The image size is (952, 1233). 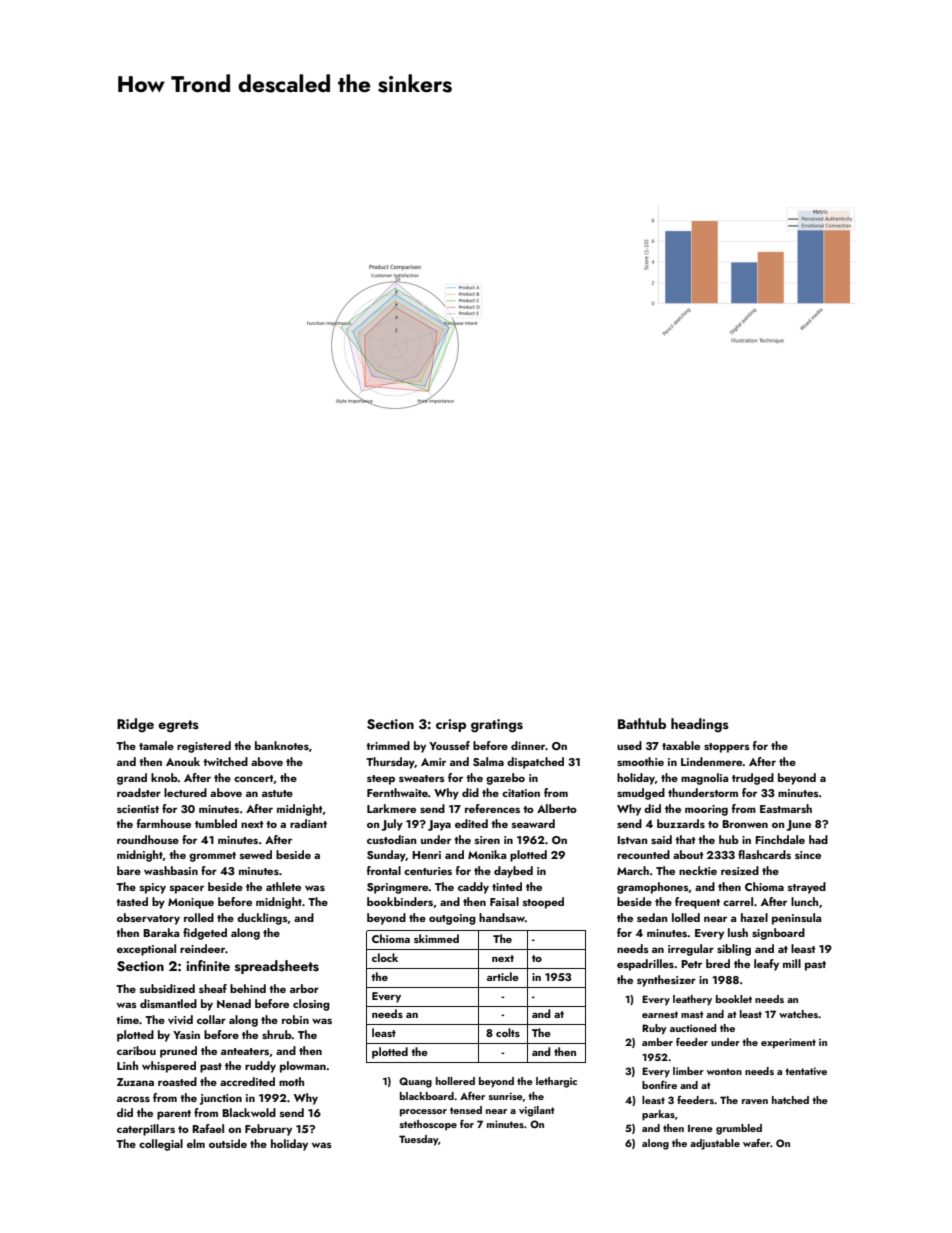 I want to click on trimmed, so click(x=388, y=745).
